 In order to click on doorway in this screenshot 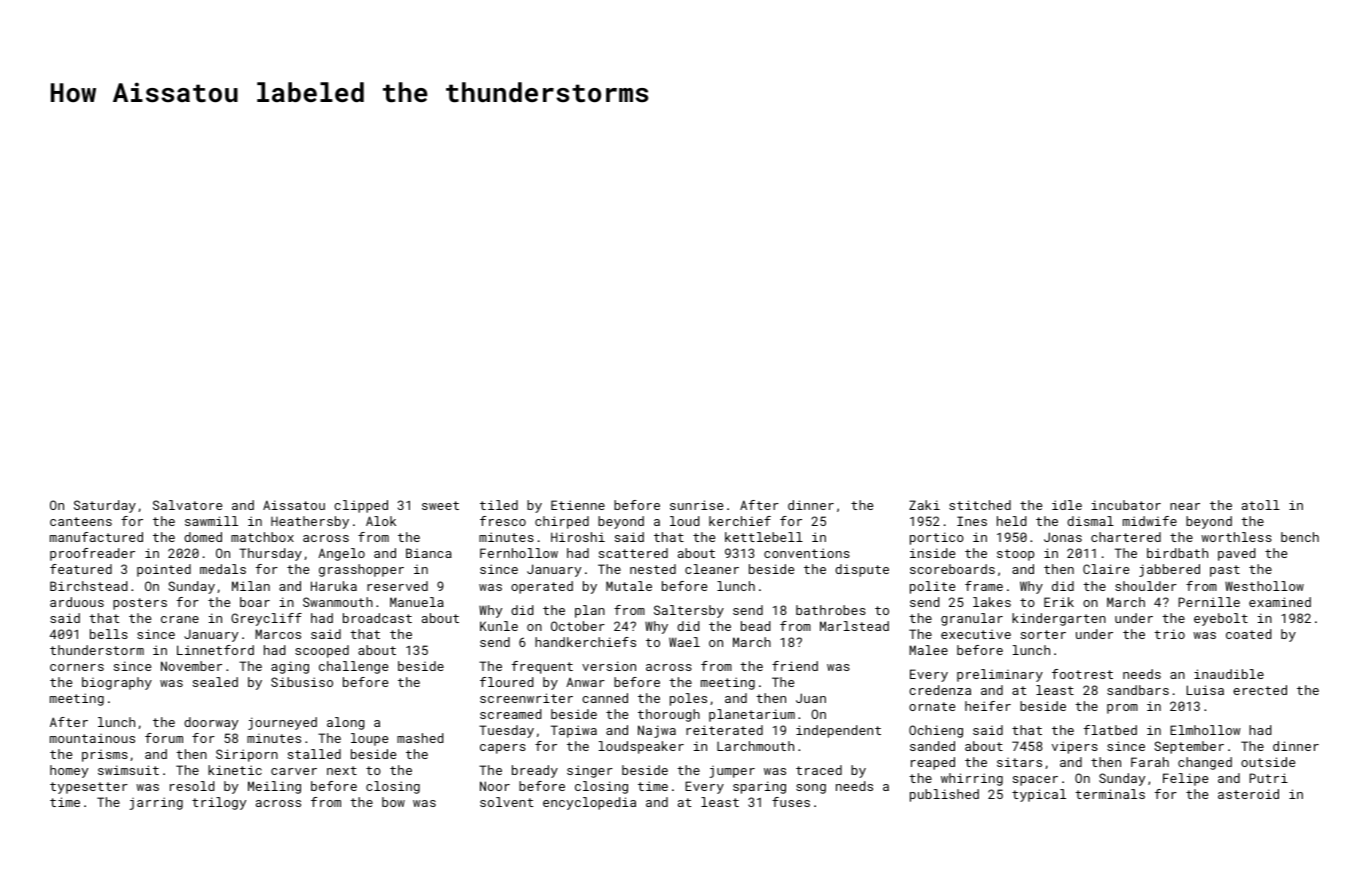, I will do `click(211, 723)`.
